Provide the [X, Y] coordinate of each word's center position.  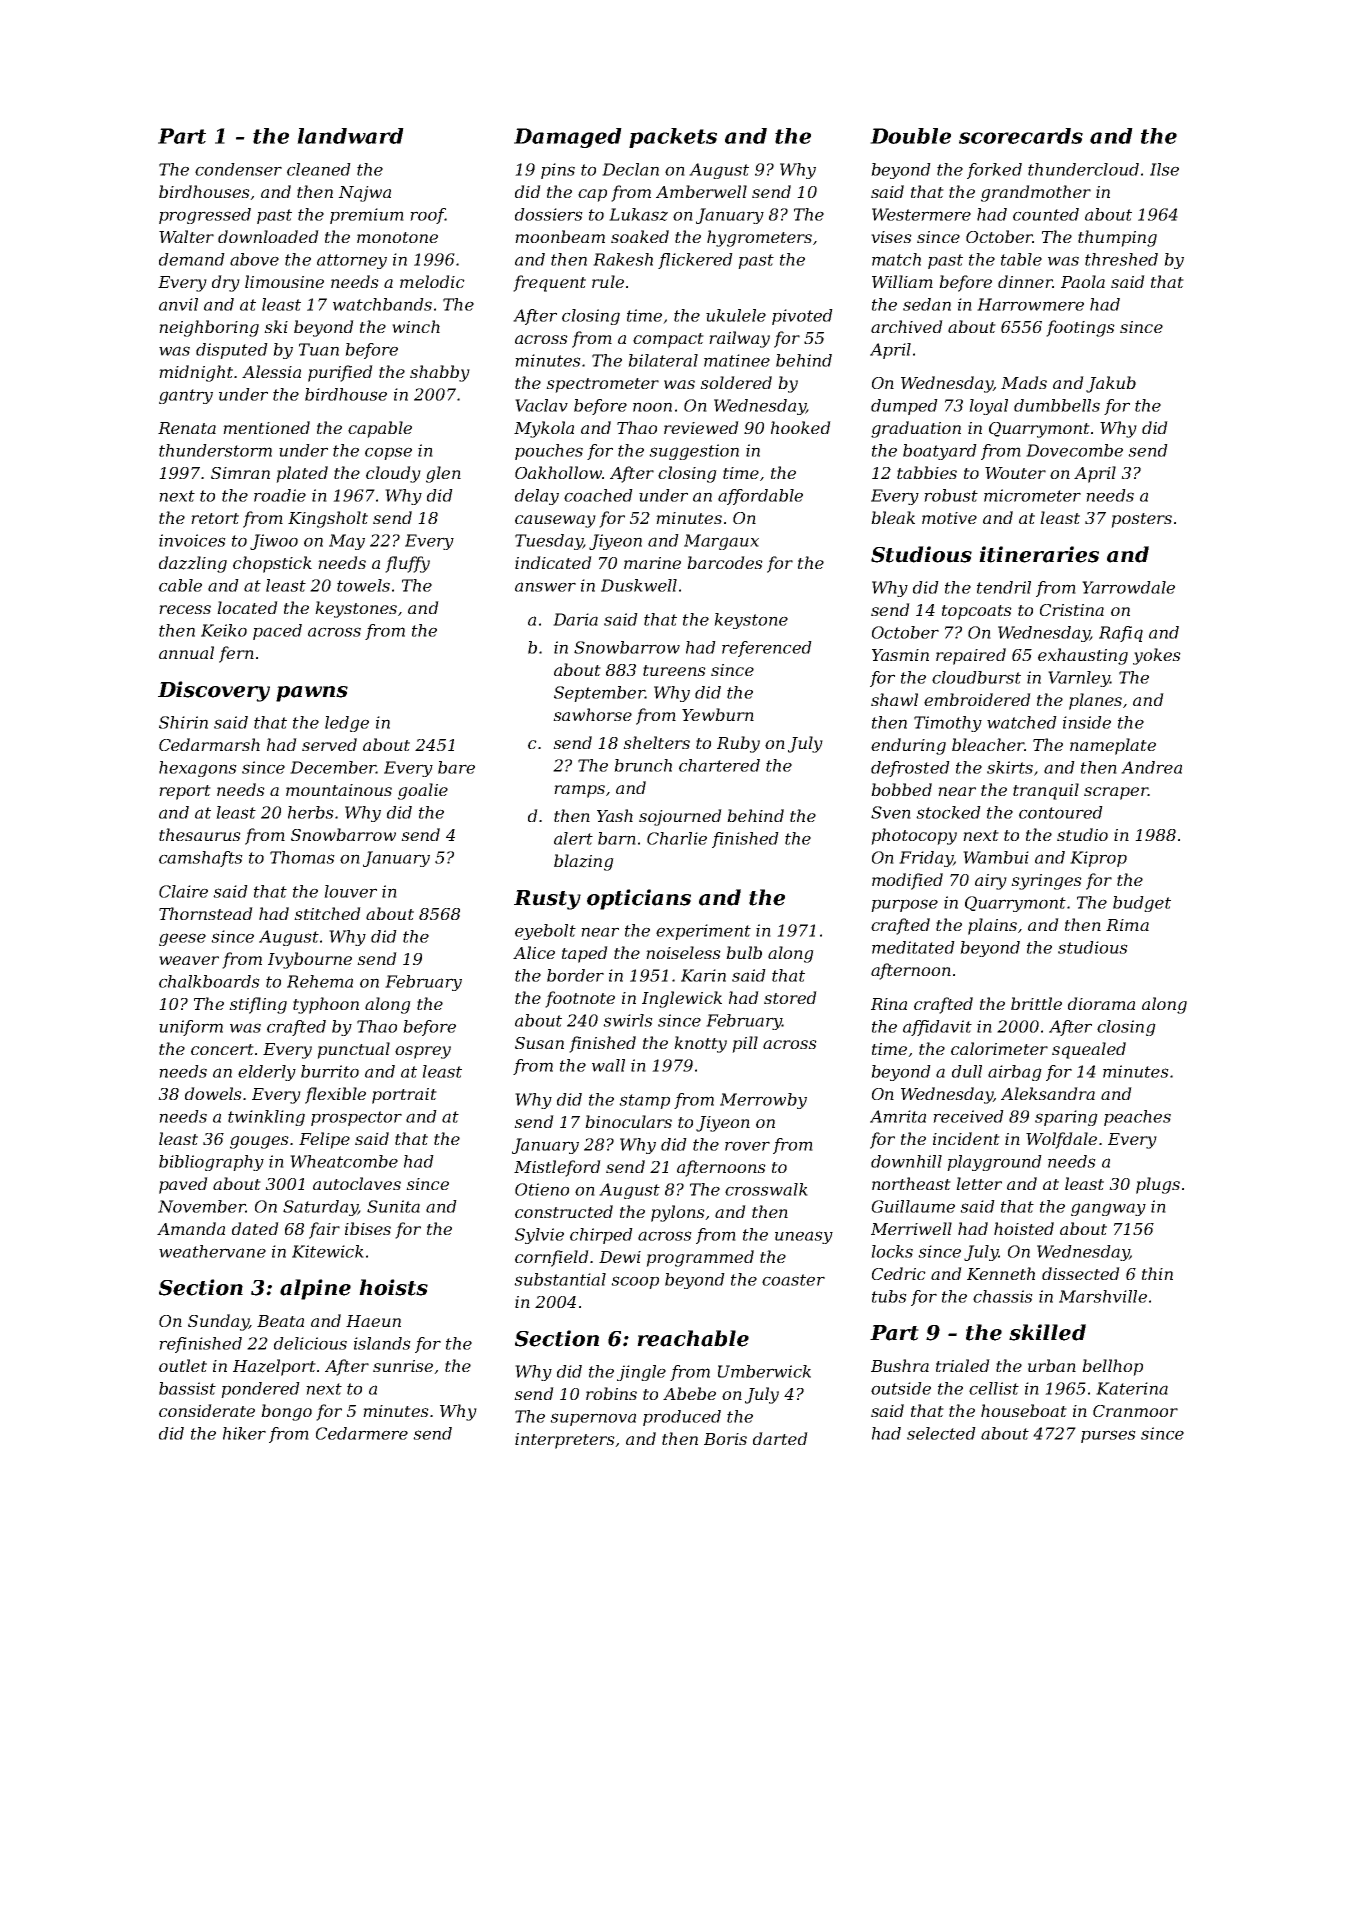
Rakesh [623, 259]
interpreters [565, 1441]
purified [340, 373]
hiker [244, 1433]
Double [910, 136]
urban [1052, 1365]
